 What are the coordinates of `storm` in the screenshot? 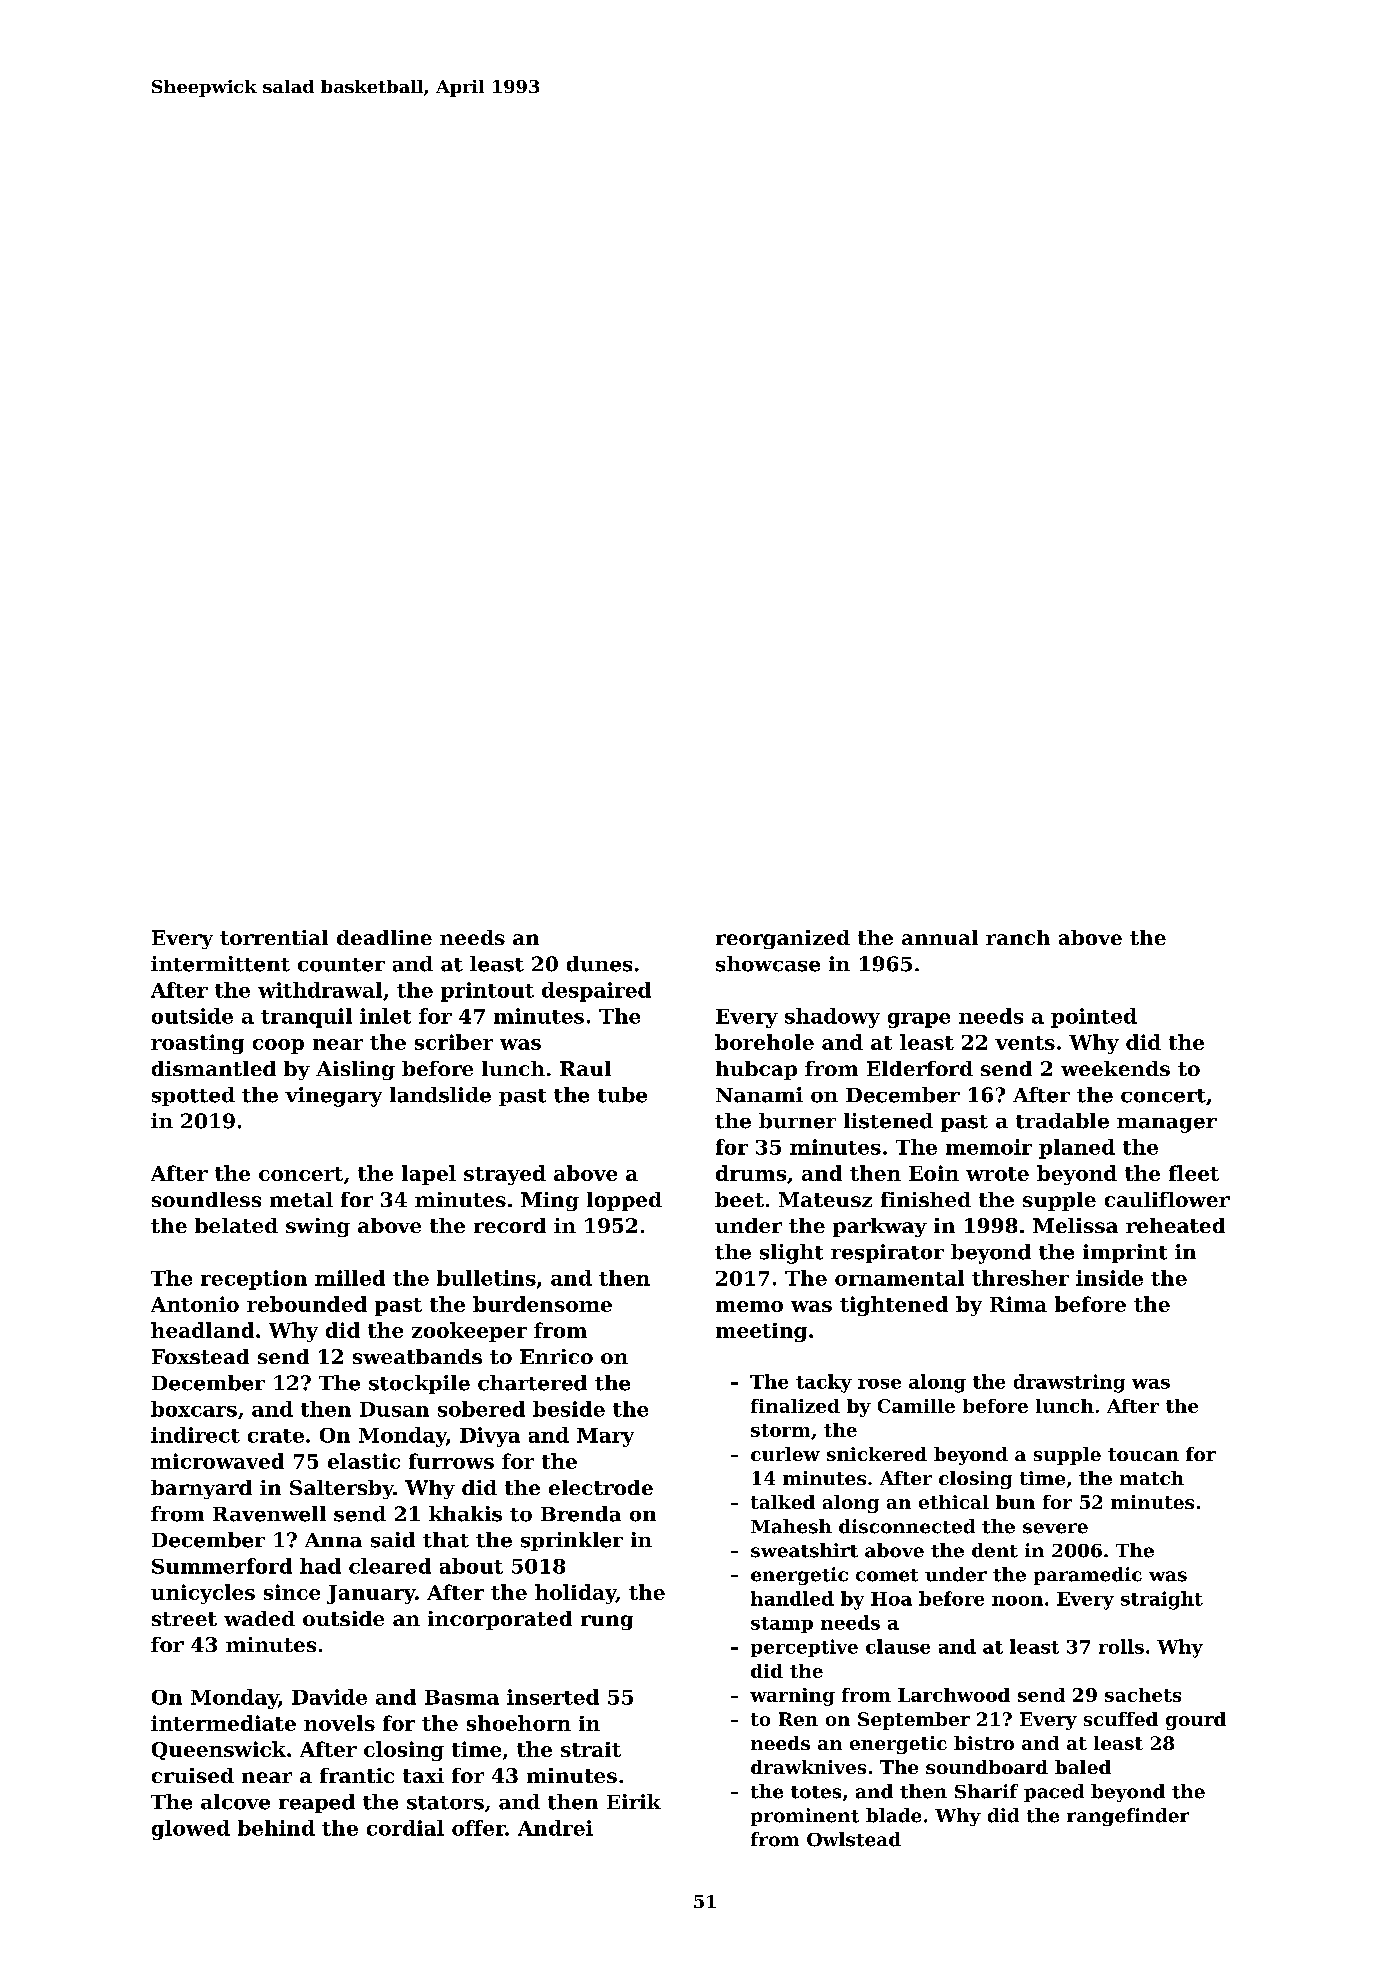 It's located at (780, 1430).
